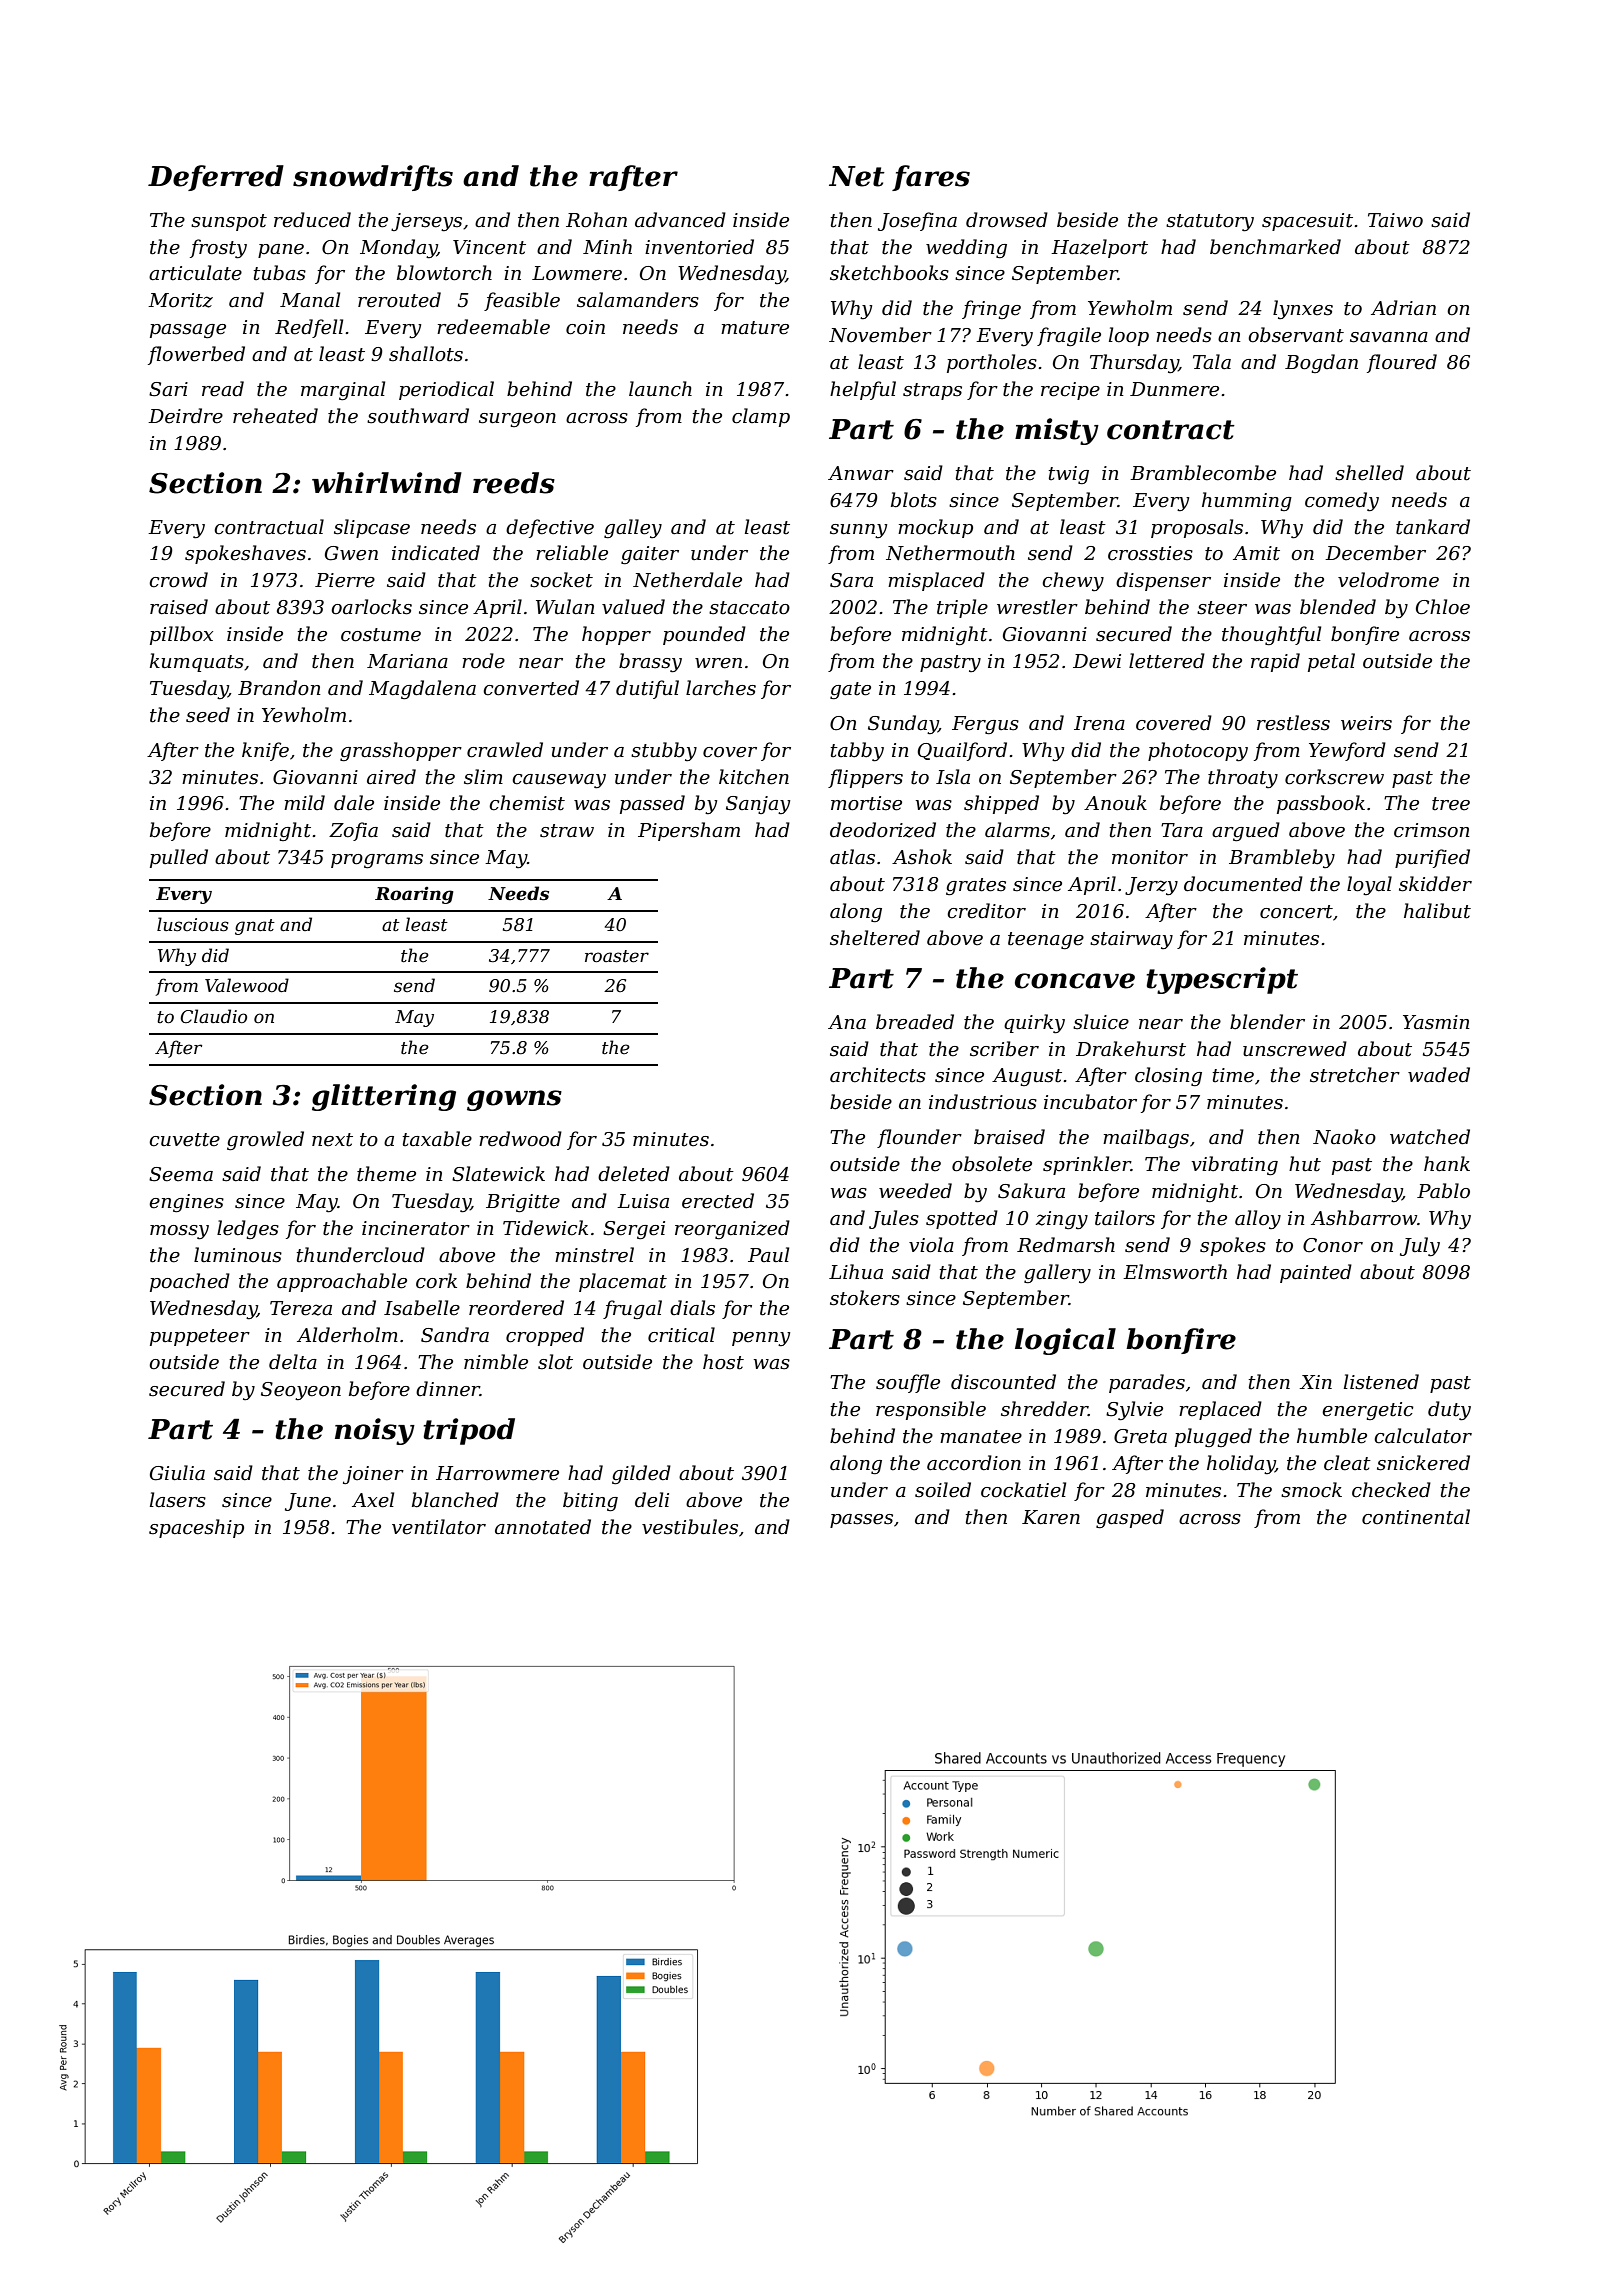  I want to click on architects, so click(878, 1075).
